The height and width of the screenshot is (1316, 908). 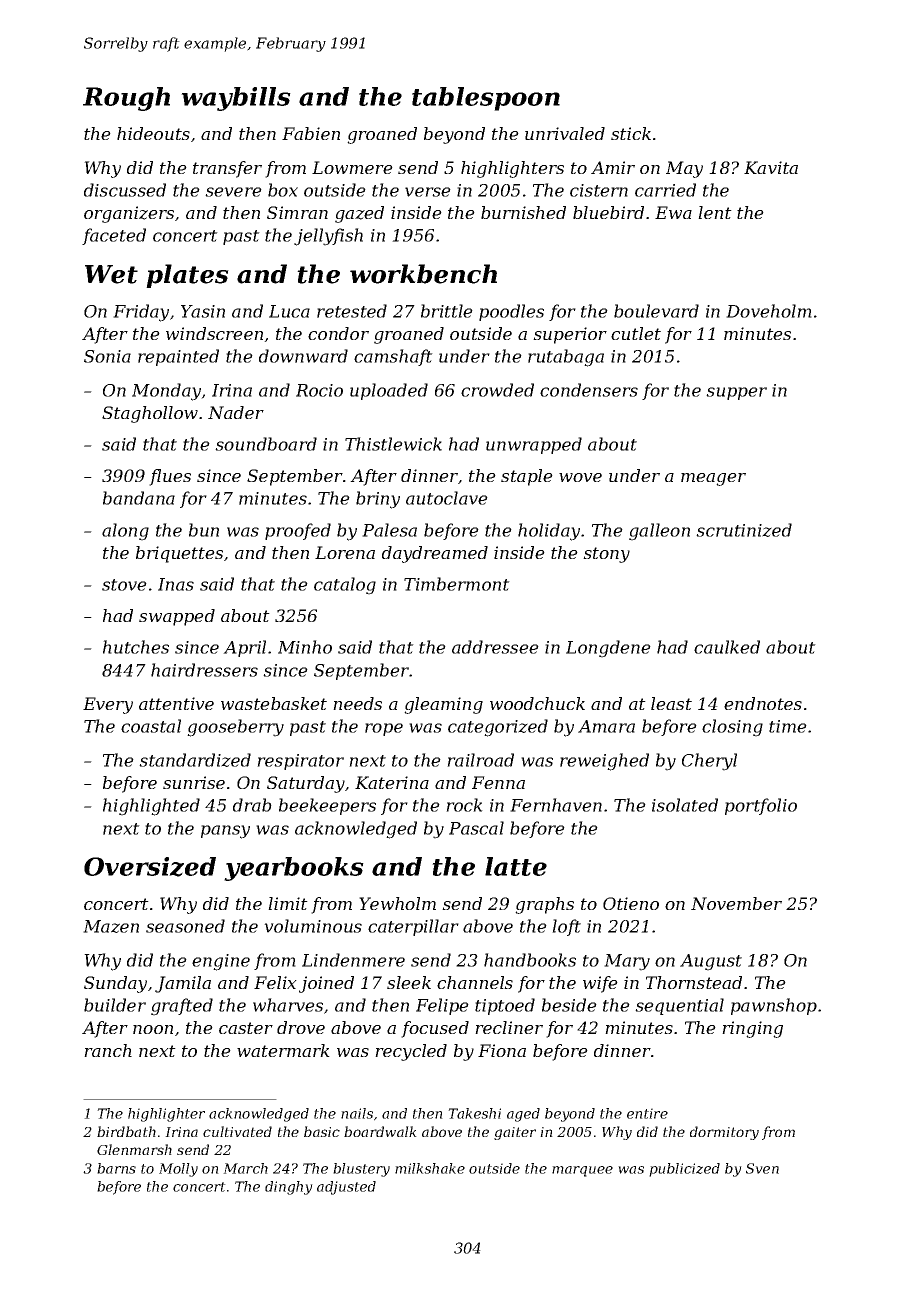 I want to click on Sonia, so click(x=107, y=356).
